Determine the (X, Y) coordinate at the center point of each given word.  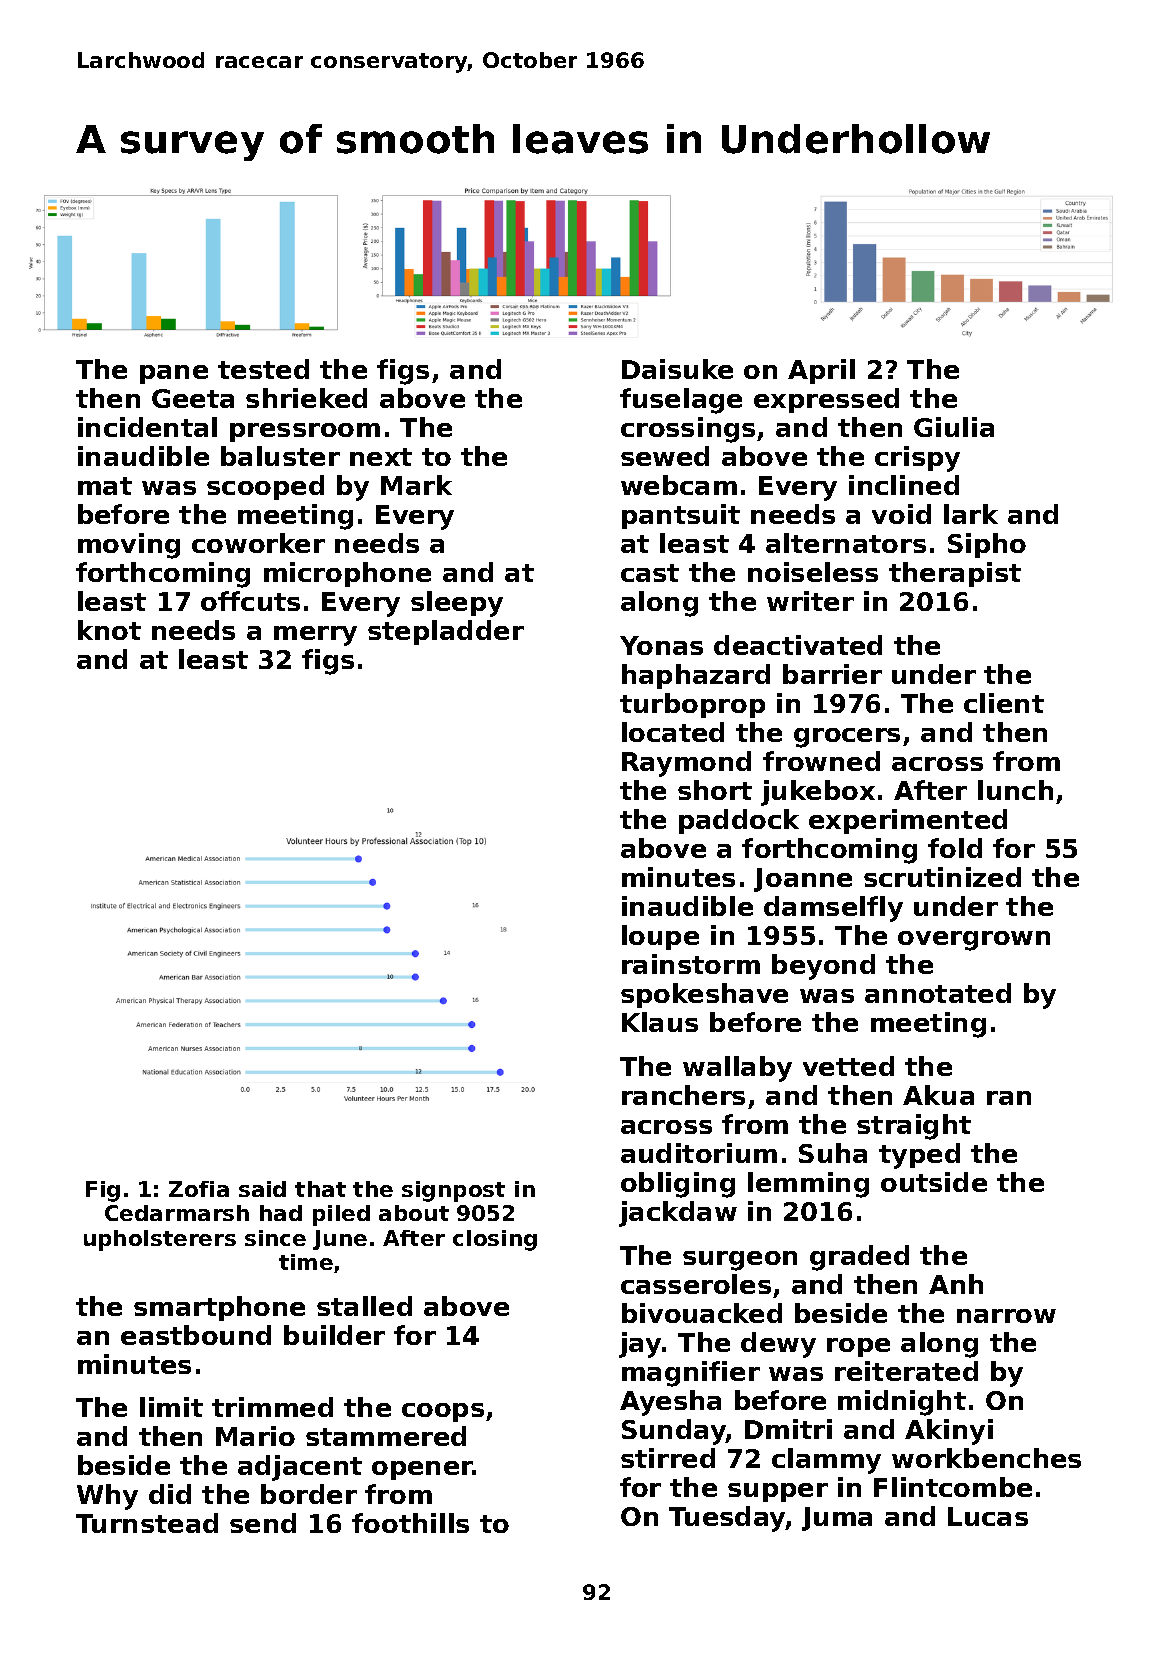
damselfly (833, 909)
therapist (955, 574)
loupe (660, 937)
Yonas (661, 645)
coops (443, 1412)
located (673, 732)
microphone (347, 574)
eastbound (196, 1335)
